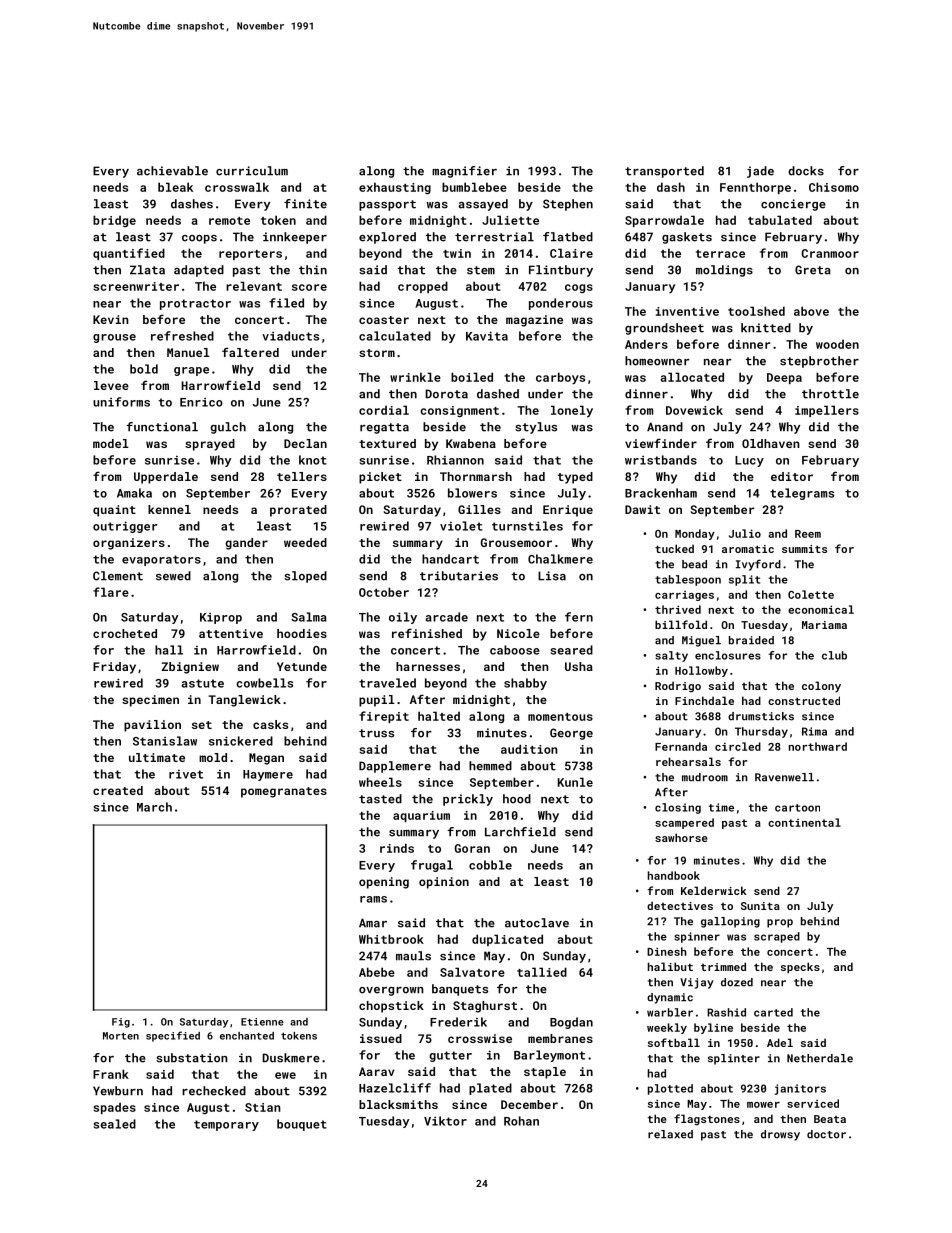  I want to click on quantified, so click(129, 254).
